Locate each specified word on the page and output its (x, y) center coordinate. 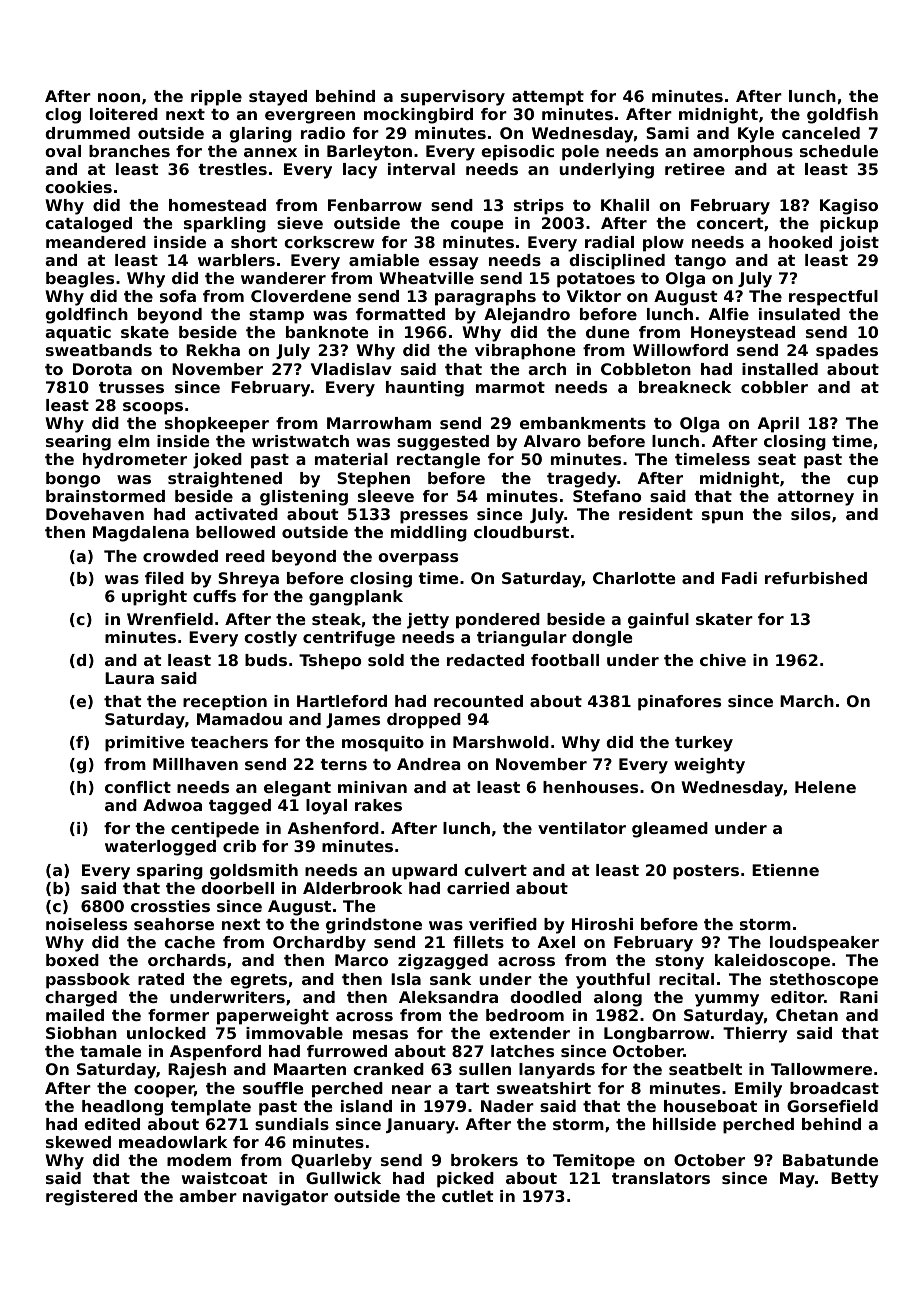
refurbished (816, 578)
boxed (72, 960)
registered (91, 1198)
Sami (667, 133)
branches (129, 151)
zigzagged (443, 962)
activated (236, 514)
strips (539, 207)
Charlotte (634, 578)
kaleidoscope (772, 962)
